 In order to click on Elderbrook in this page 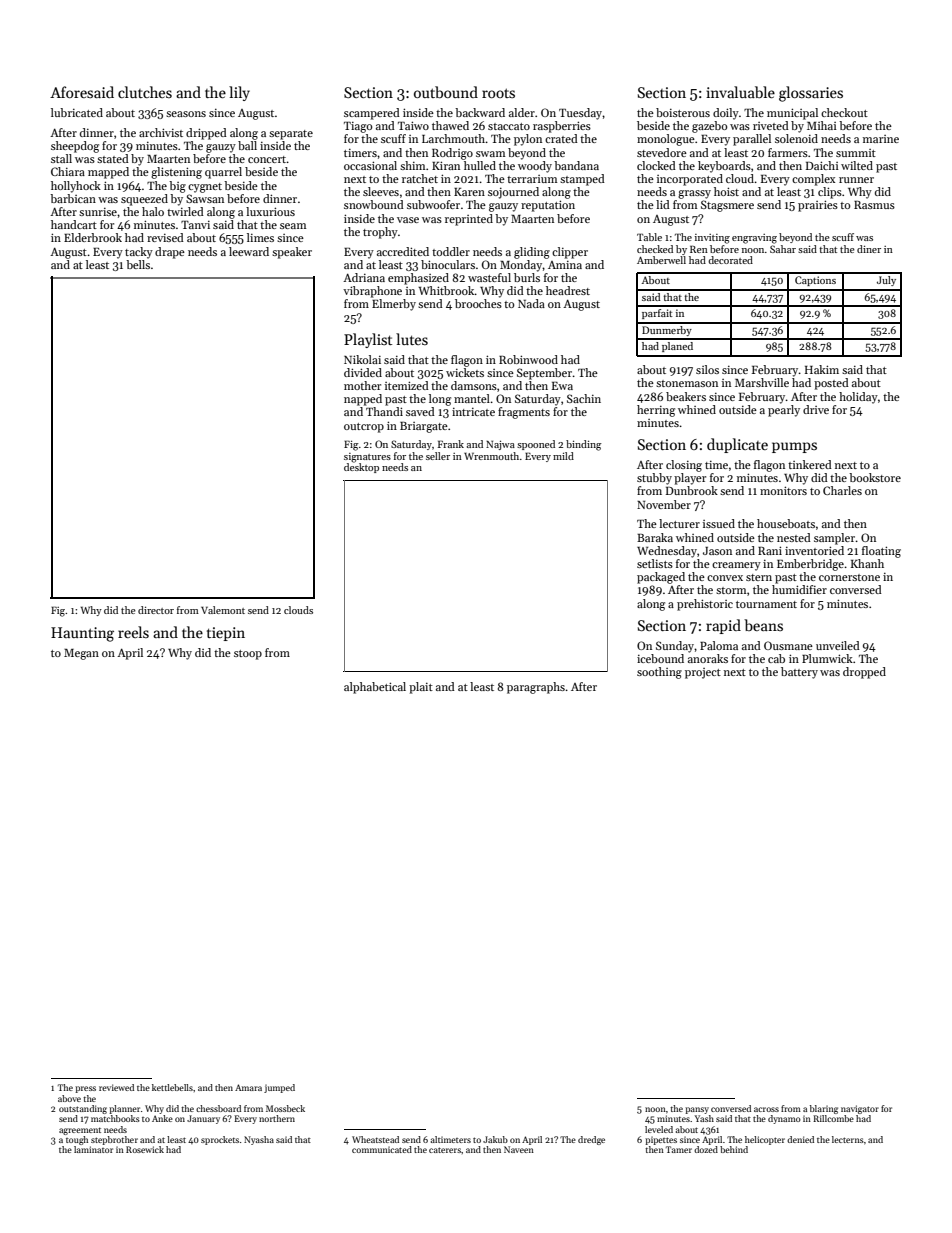, I will do `click(93, 237)`.
